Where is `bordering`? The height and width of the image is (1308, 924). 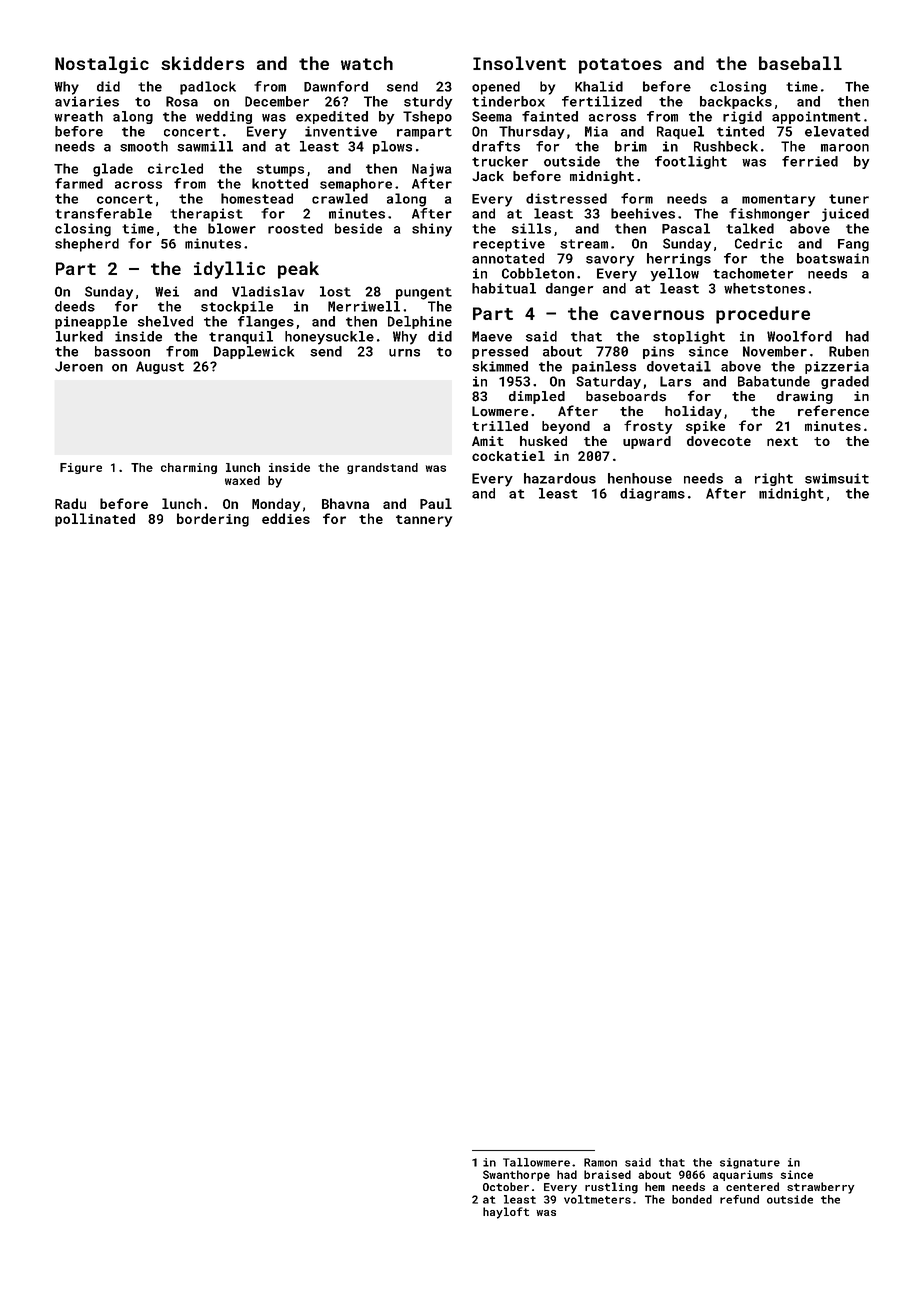 bordering is located at coordinates (213, 520).
